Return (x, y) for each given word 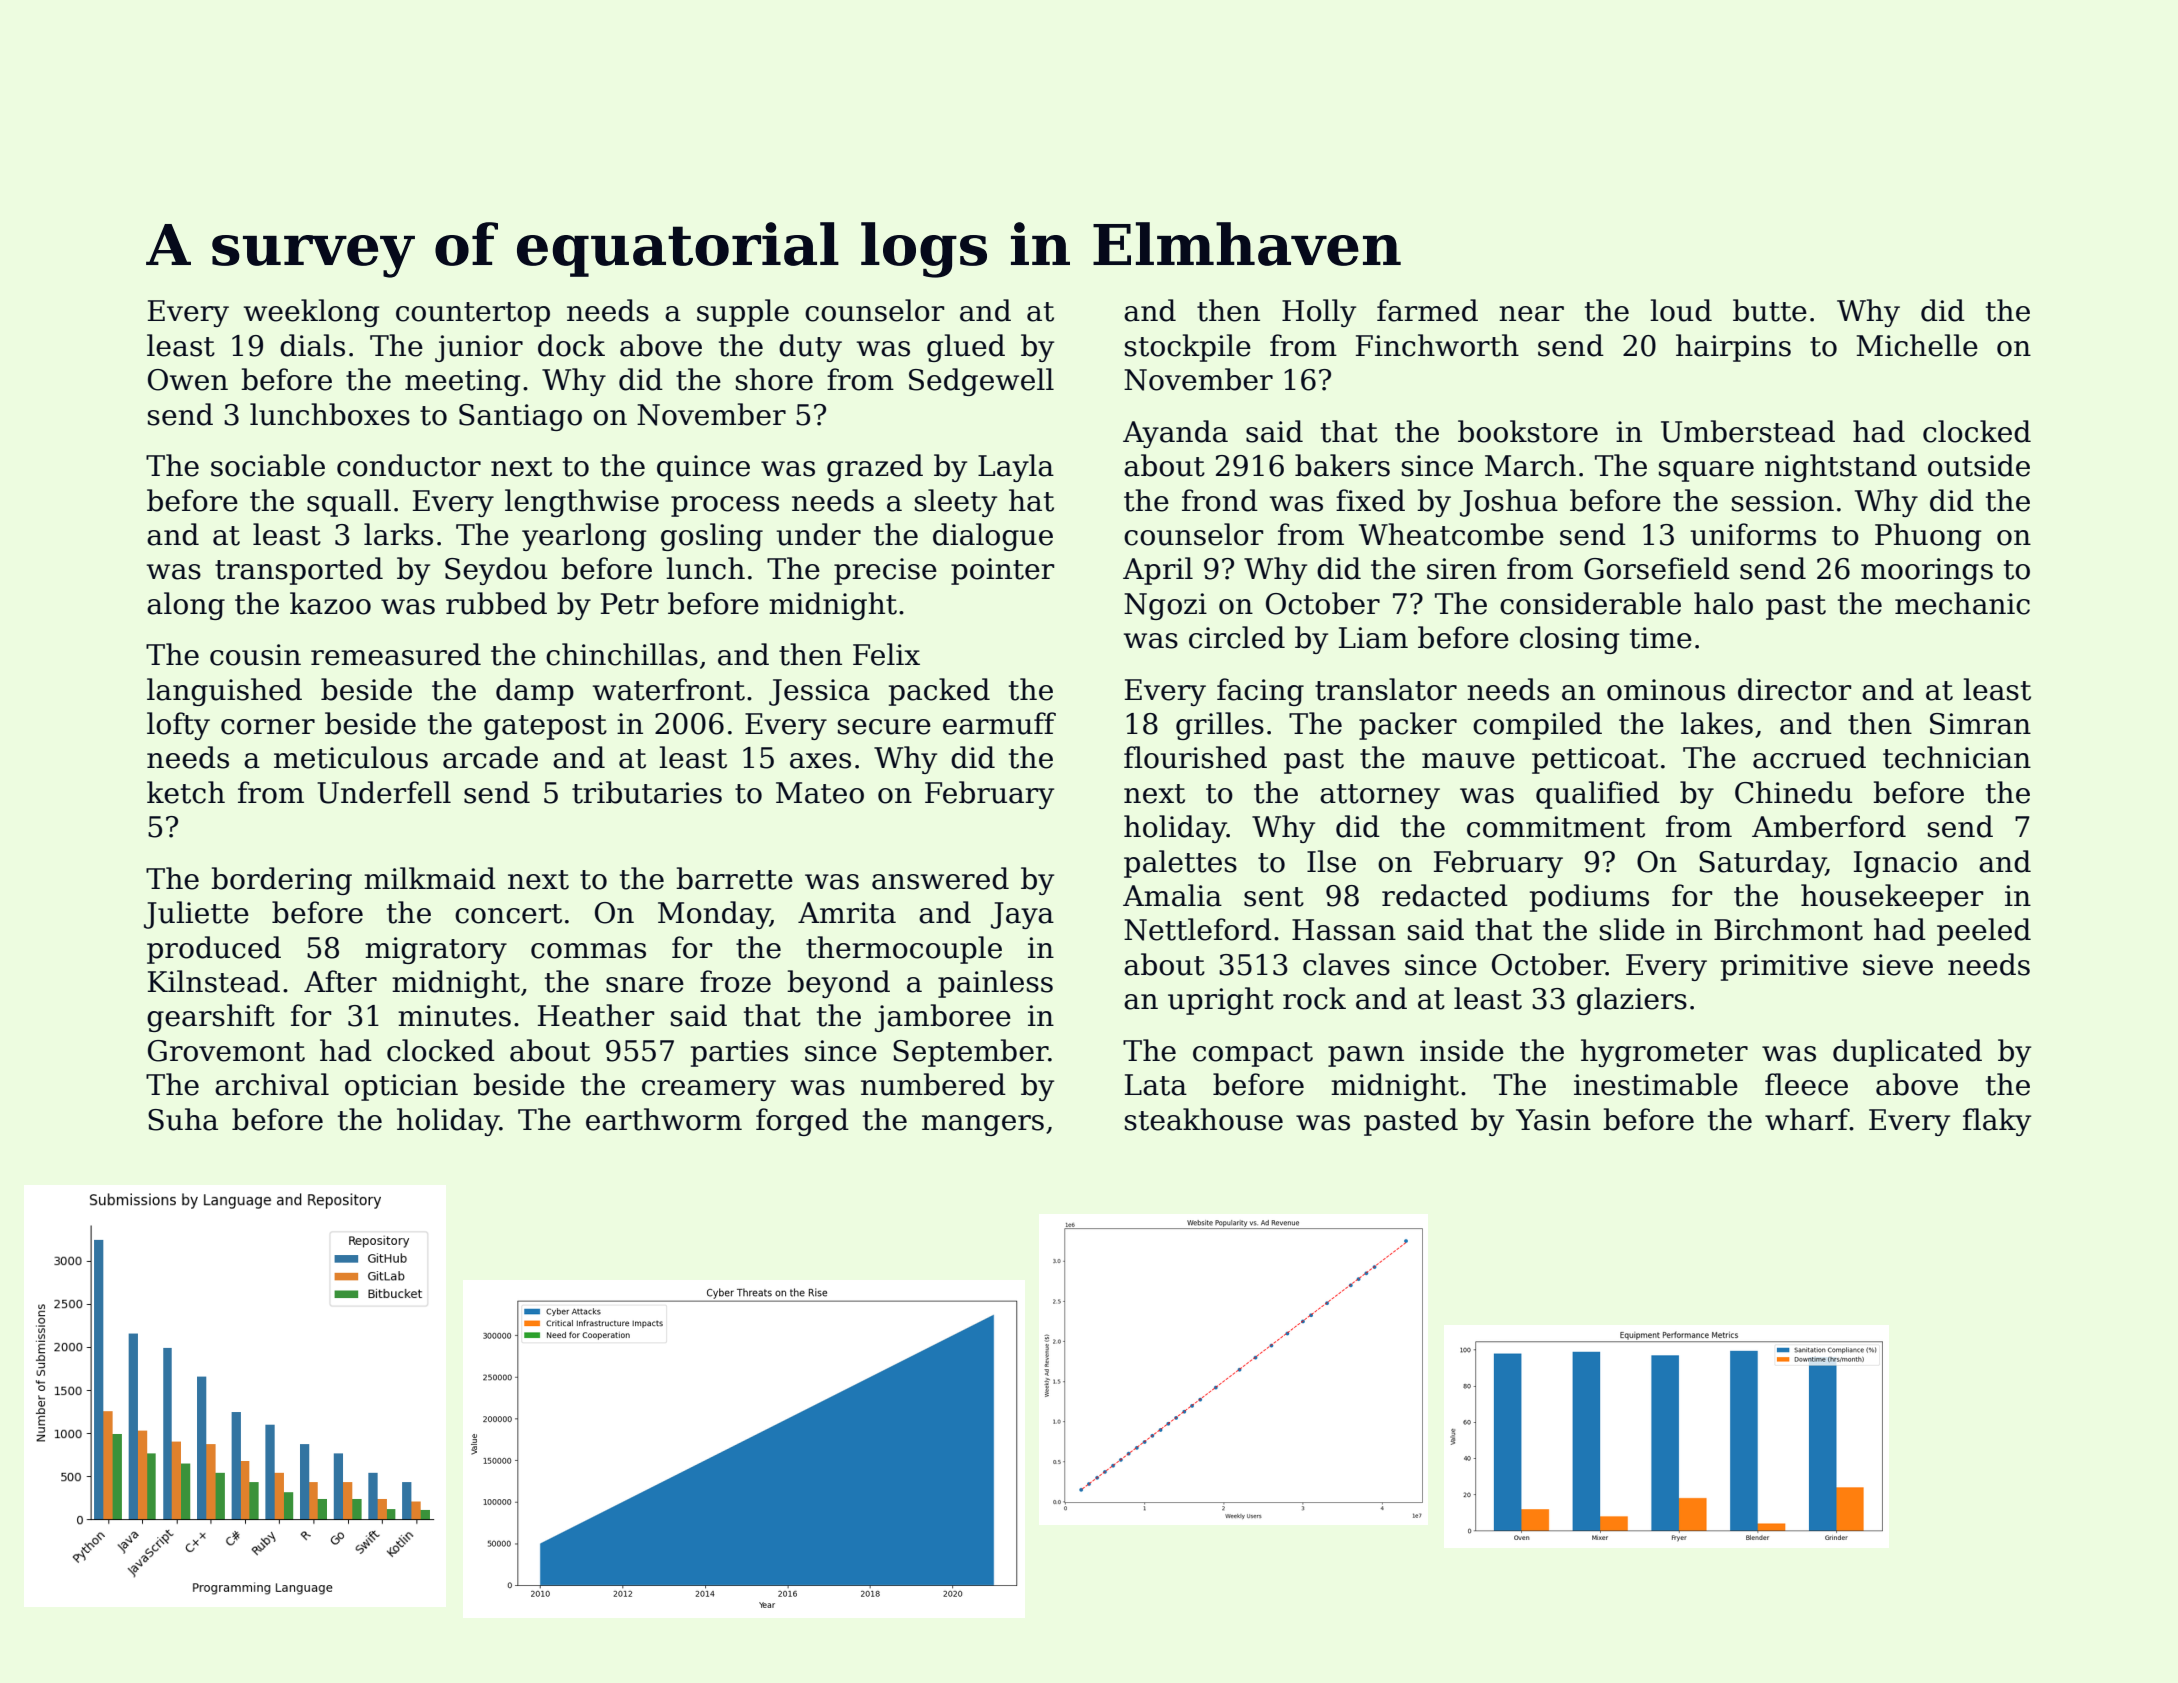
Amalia (1172, 895)
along (186, 606)
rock (1314, 998)
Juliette (196, 915)
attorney (1380, 796)
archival (272, 1084)
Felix (886, 654)
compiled (1537, 726)
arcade (490, 757)
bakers (1342, 465)
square (1706, 471)
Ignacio (1905, 864)
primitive (1784, 967)
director (1794, 689)
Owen (188, 380)
